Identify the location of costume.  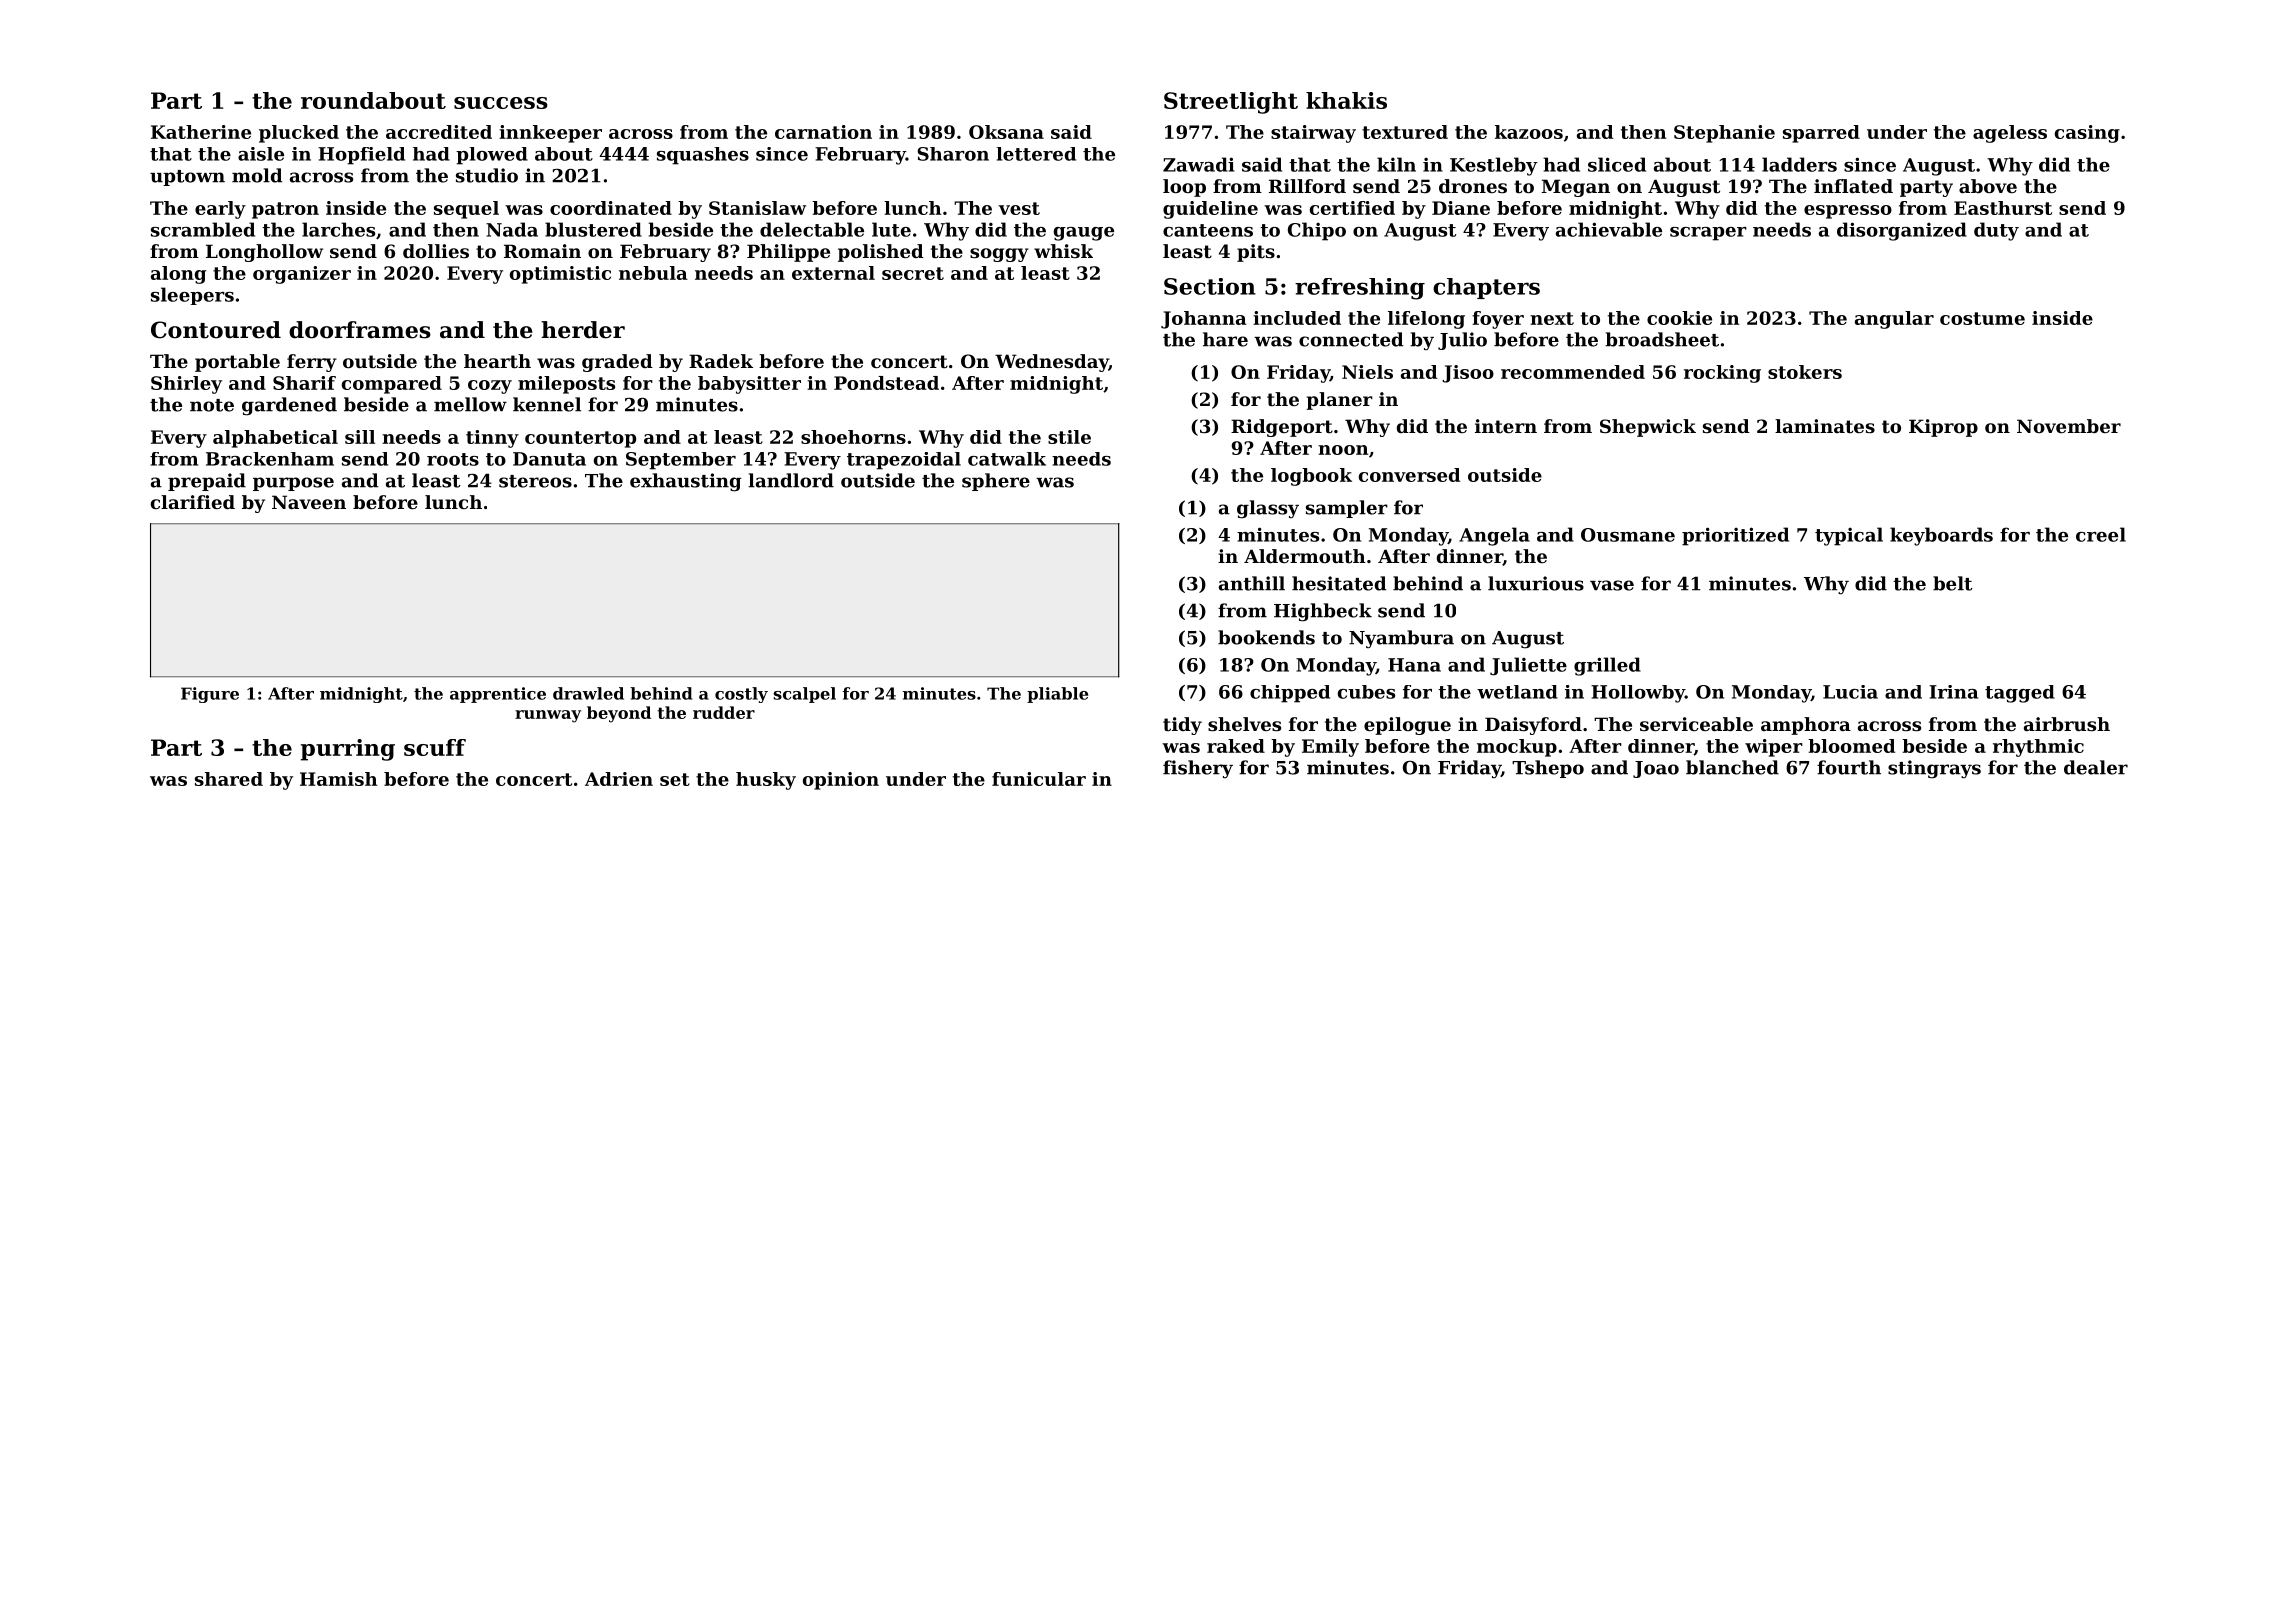
(1982, 318).
